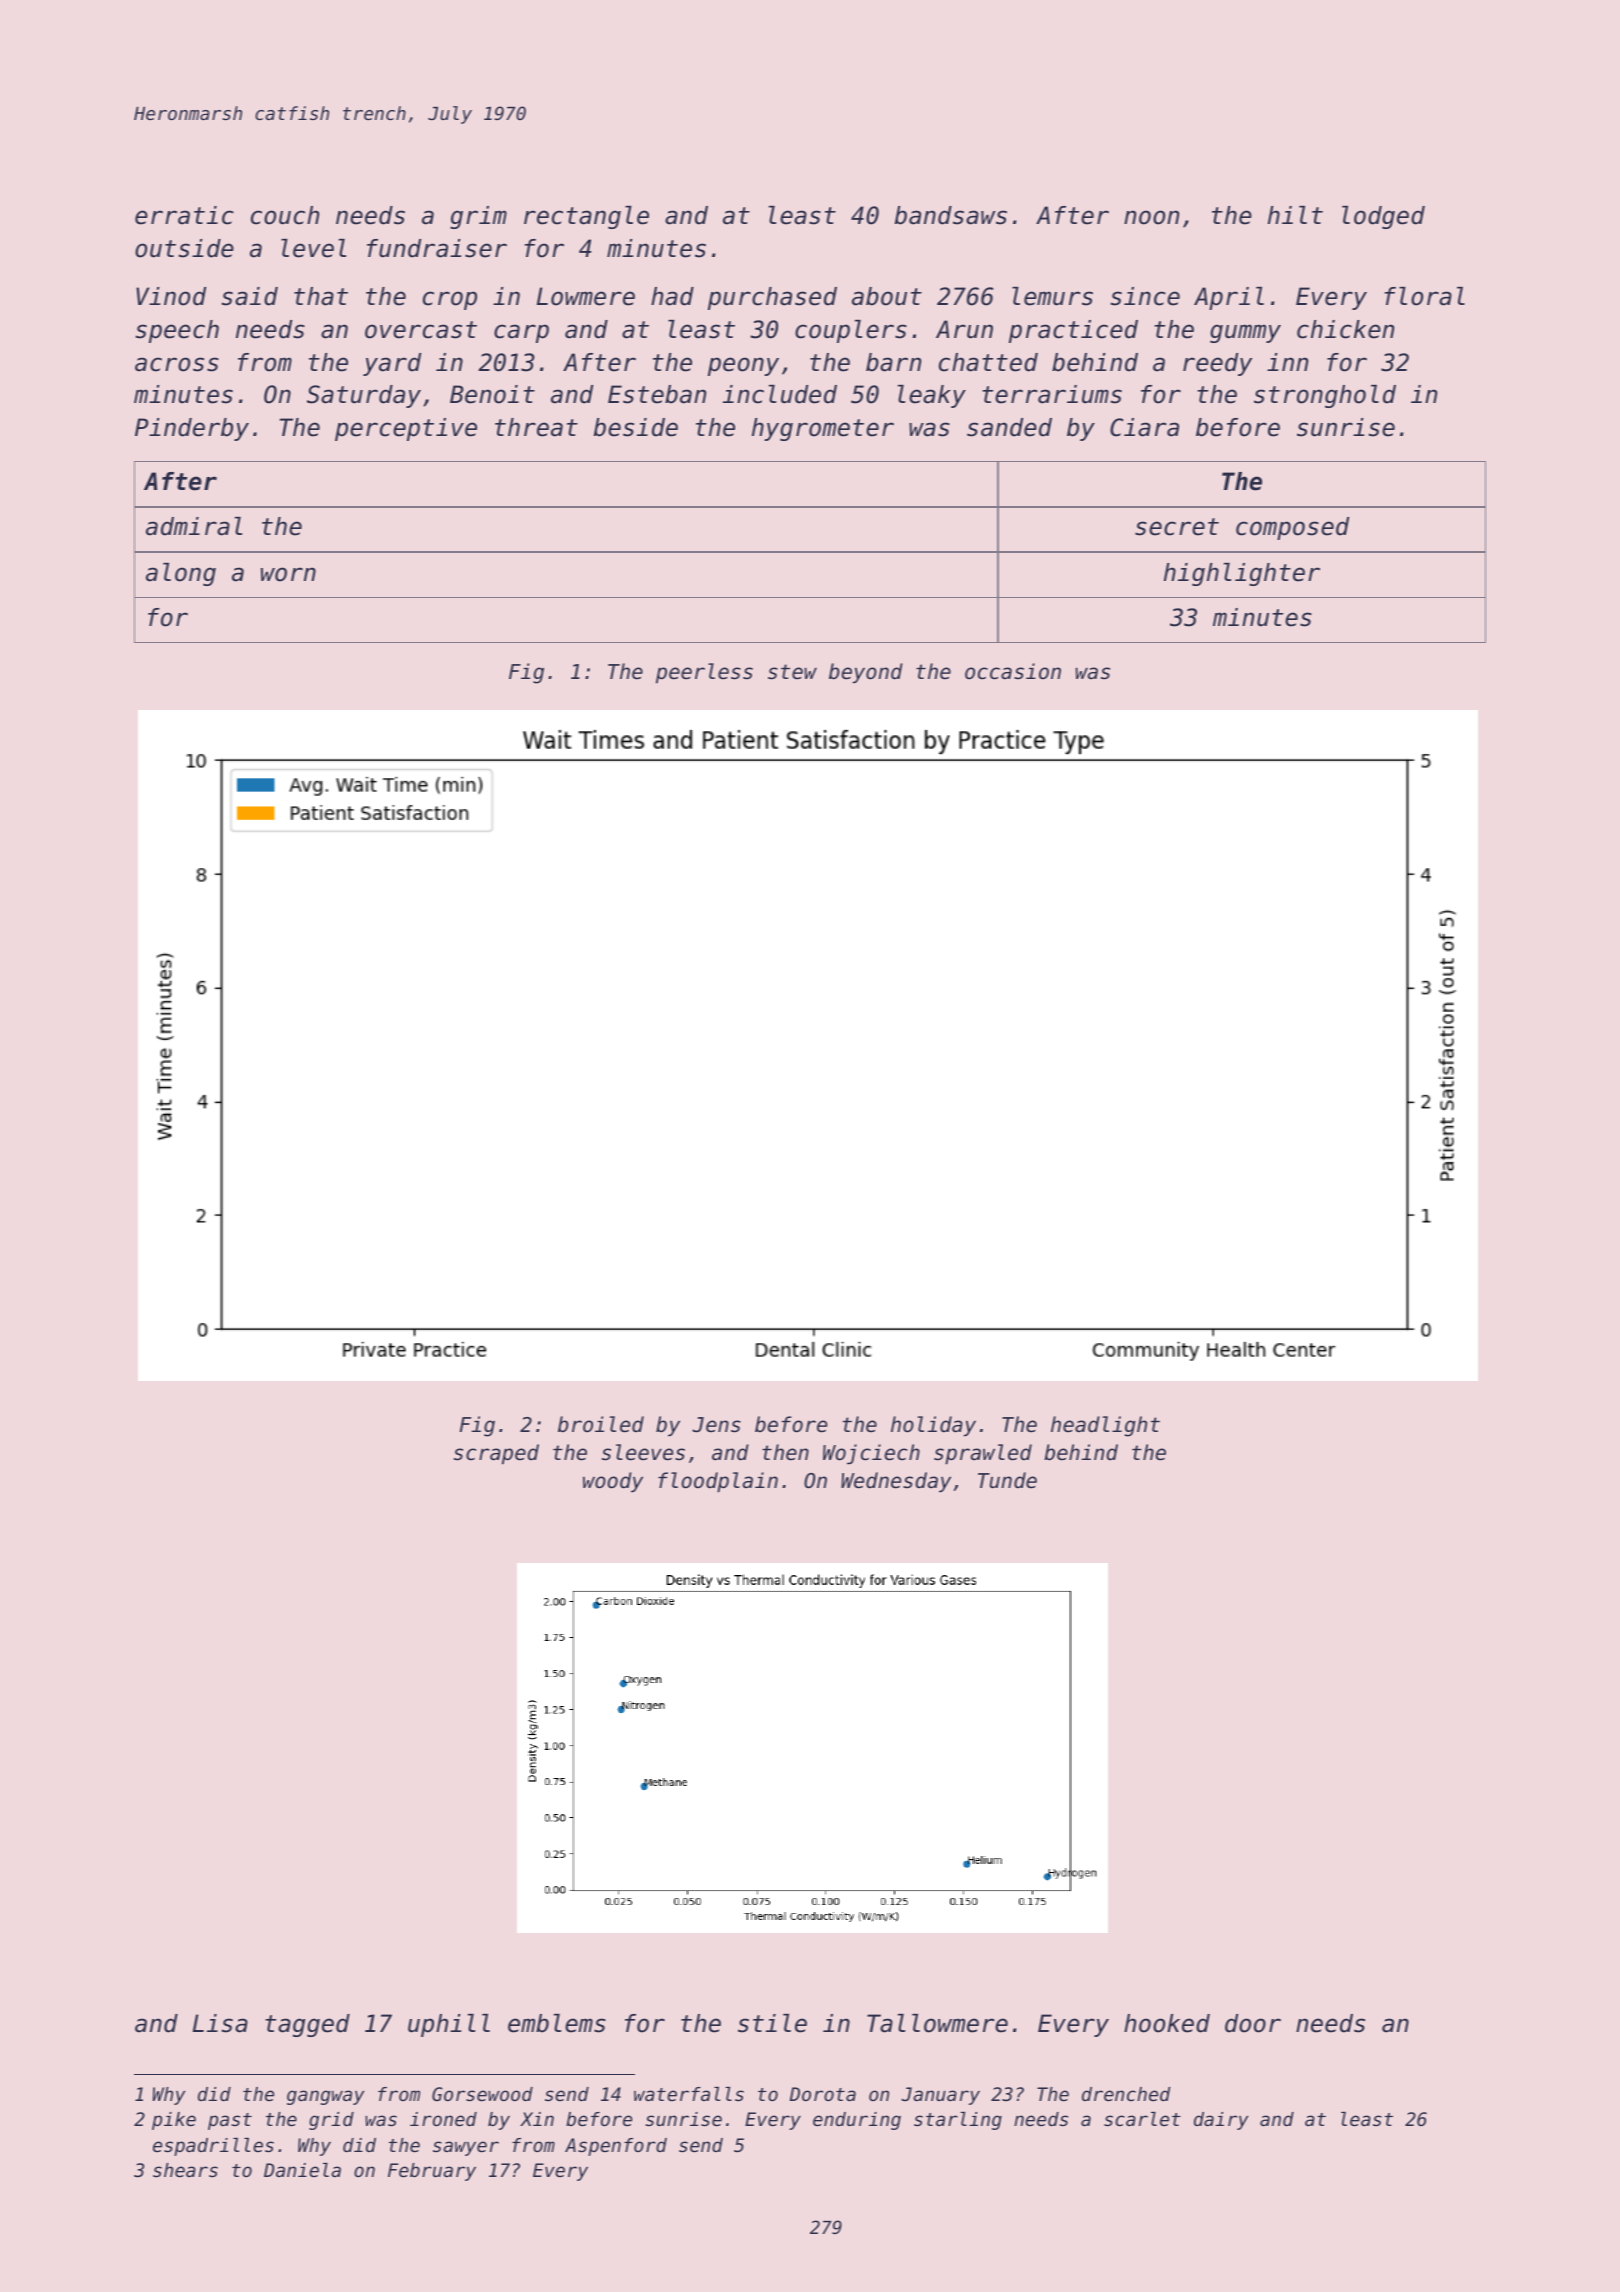  Describe the element at coordinates (288, 574) in the page. I see `worn` at that location.
